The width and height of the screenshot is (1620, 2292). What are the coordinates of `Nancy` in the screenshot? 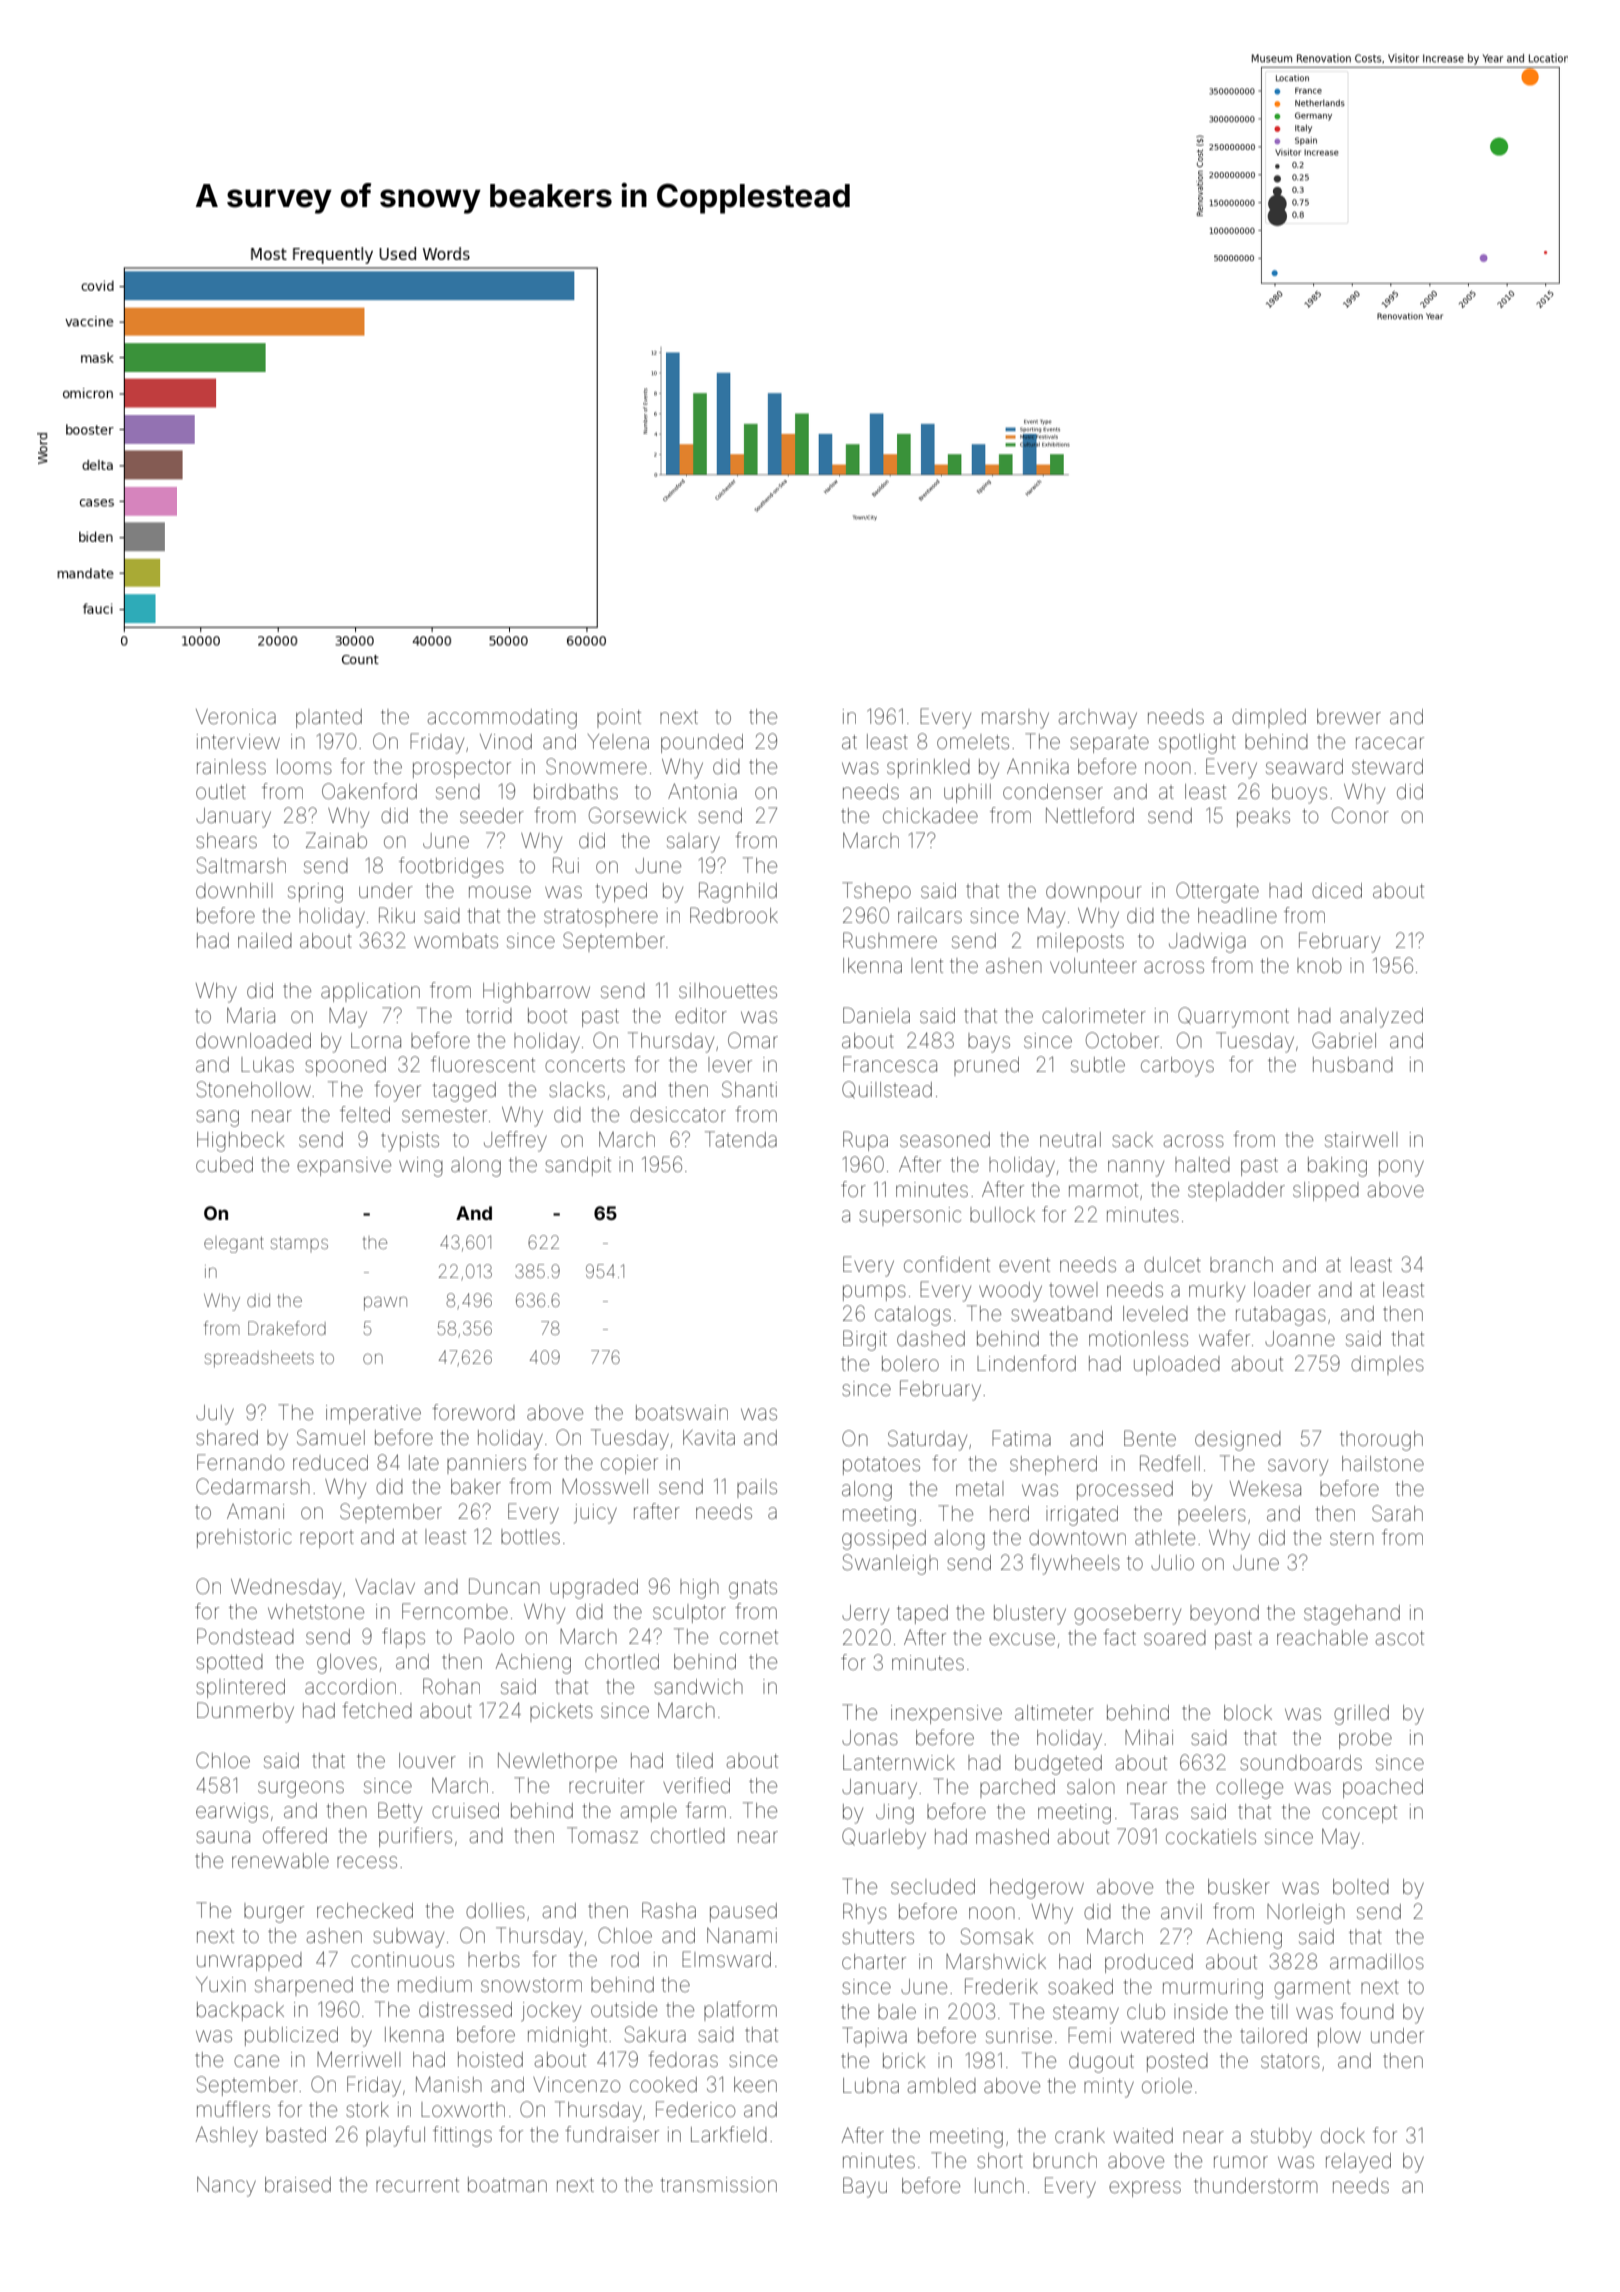 It's located at (226, 2187).
